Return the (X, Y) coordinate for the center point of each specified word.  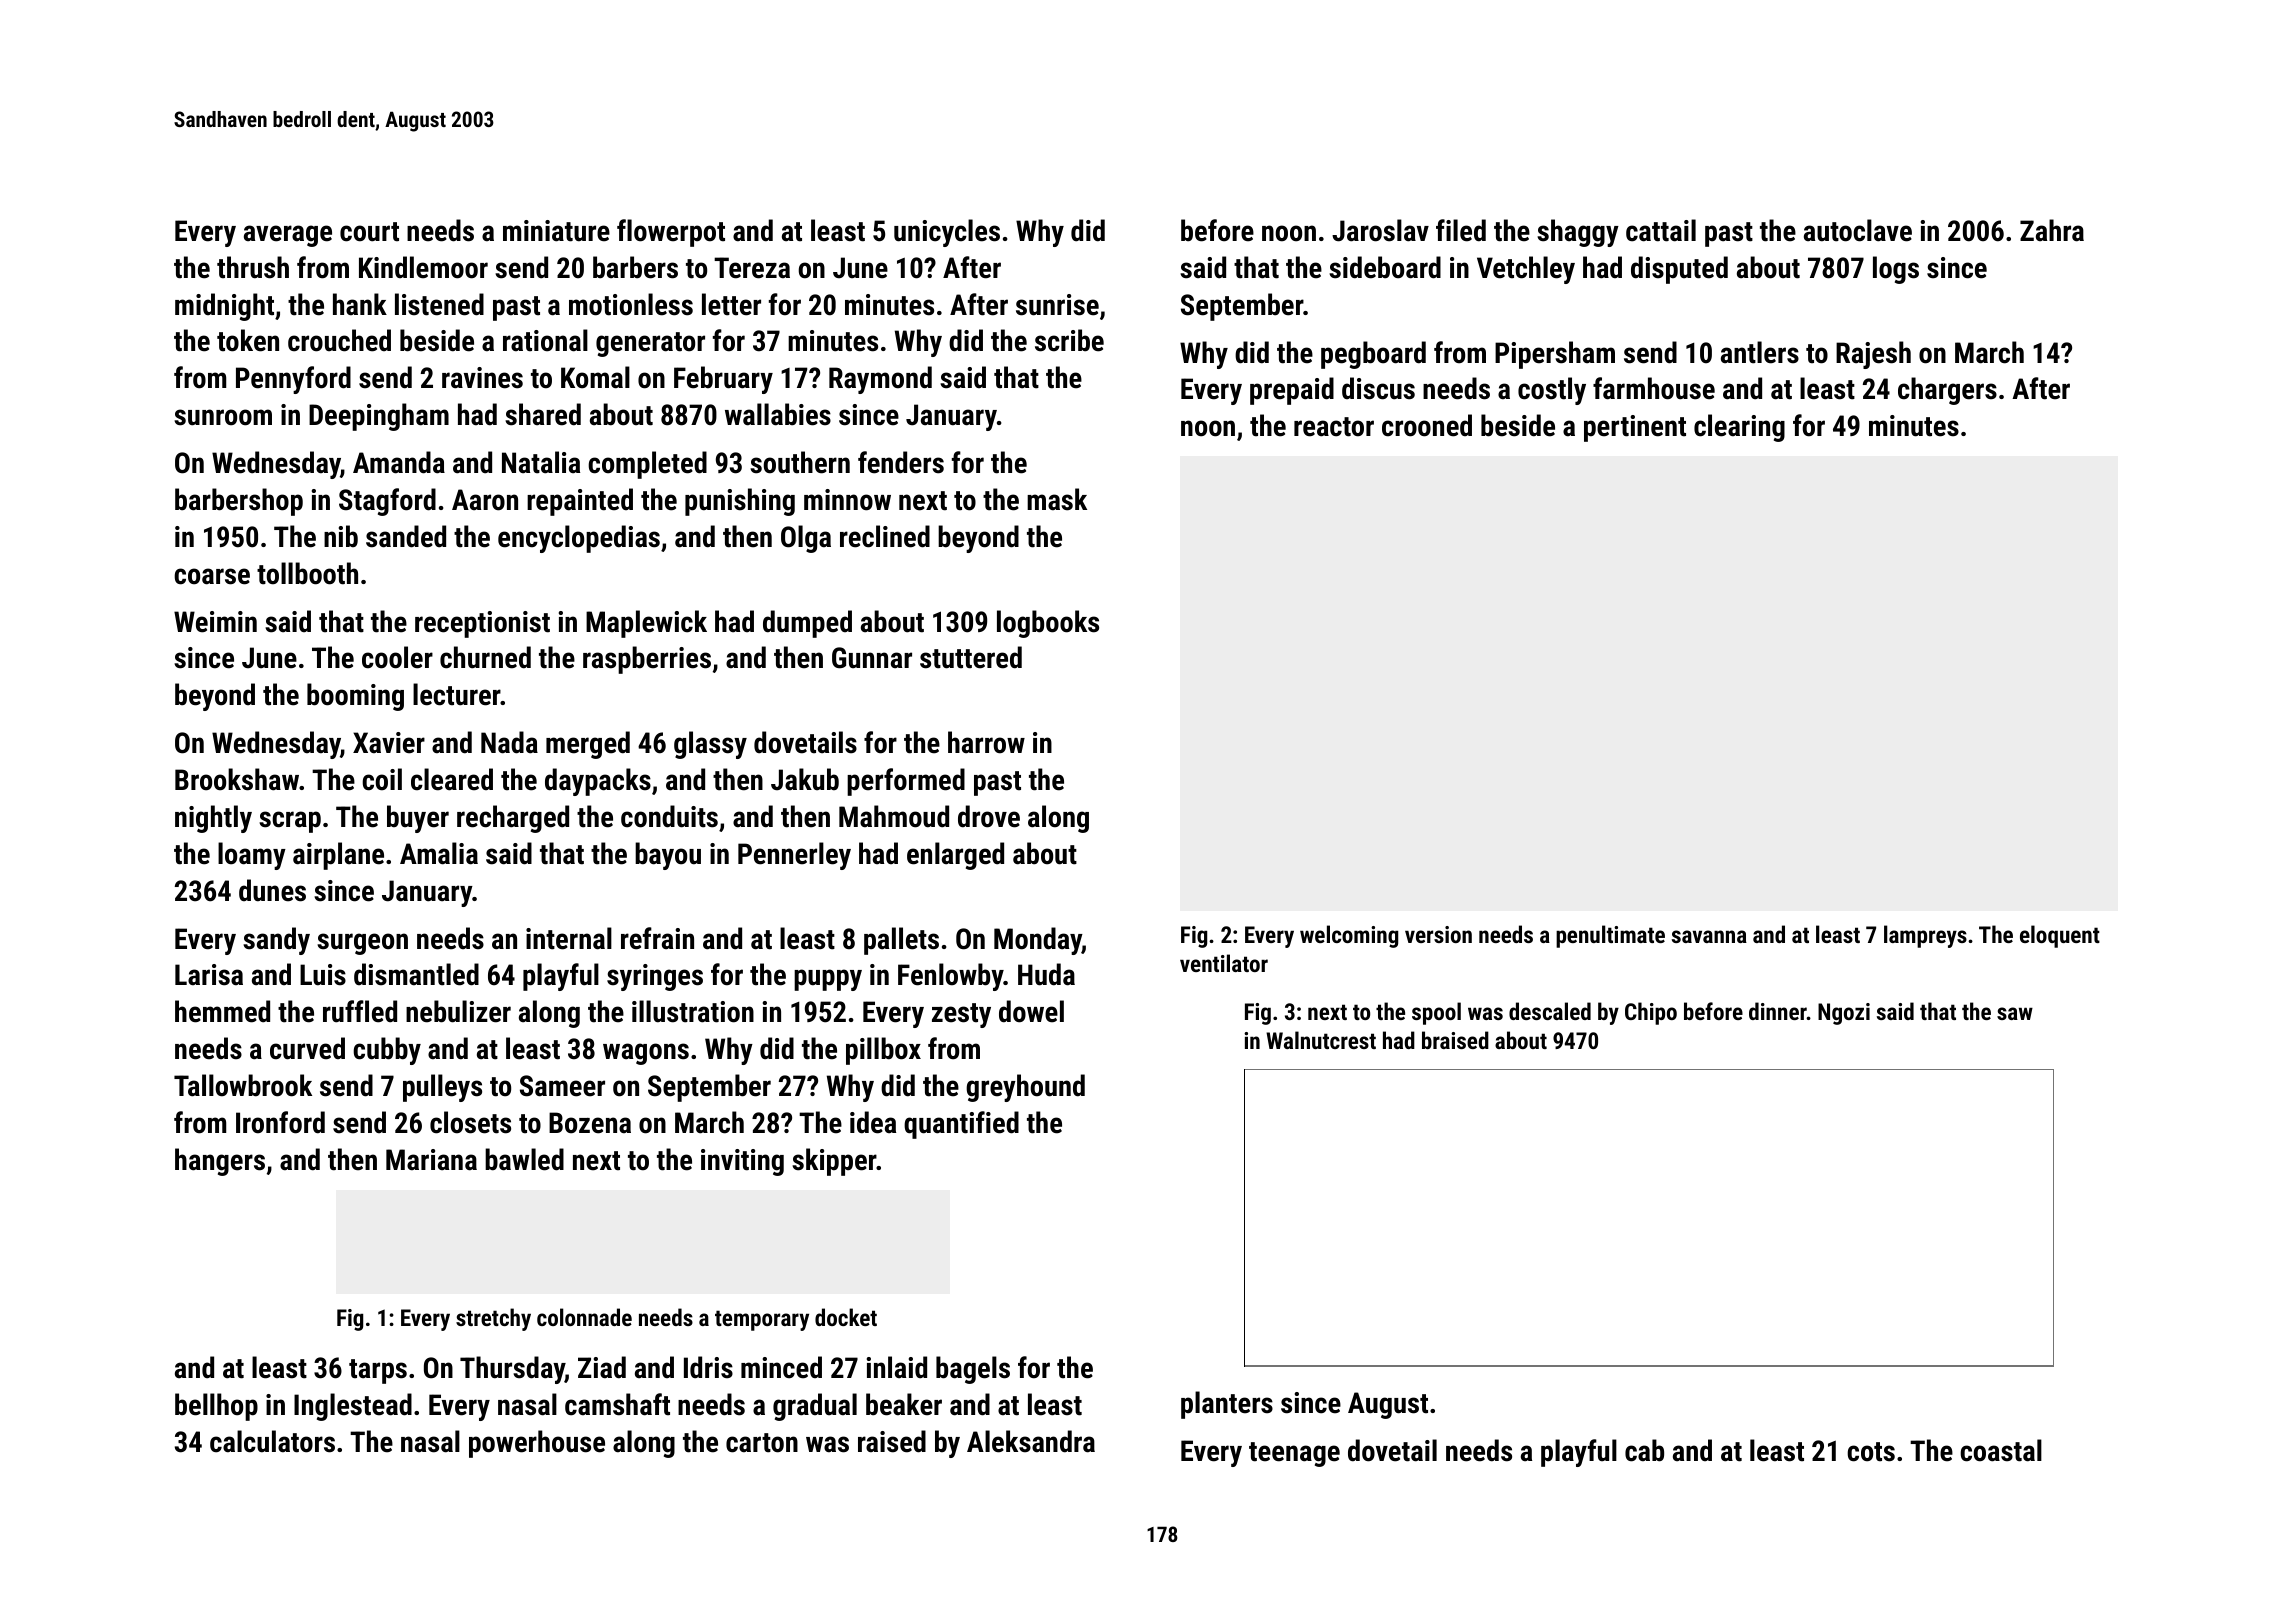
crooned (1427, 425)
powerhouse (537, 1444)
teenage (1294, 1454)
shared (543, 414)
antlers (1760, 352)
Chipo (1651, 1013)
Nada (509, 742)
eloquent (2060, 936)
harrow (986, 742)
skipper (834, 1162)
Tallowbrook (243, 1085)
